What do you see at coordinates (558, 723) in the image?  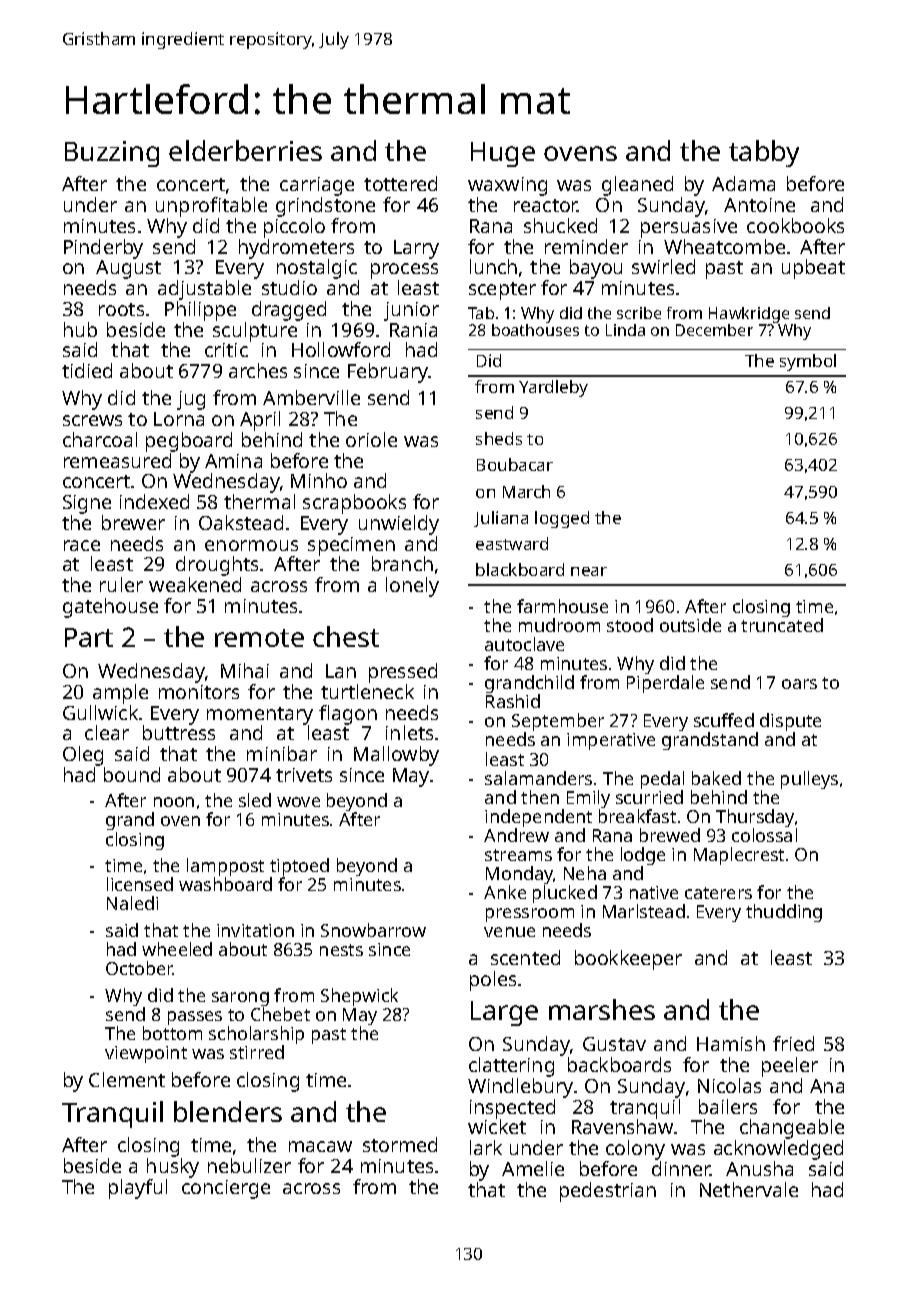 I see `September` at bounding box center [558, 723].
